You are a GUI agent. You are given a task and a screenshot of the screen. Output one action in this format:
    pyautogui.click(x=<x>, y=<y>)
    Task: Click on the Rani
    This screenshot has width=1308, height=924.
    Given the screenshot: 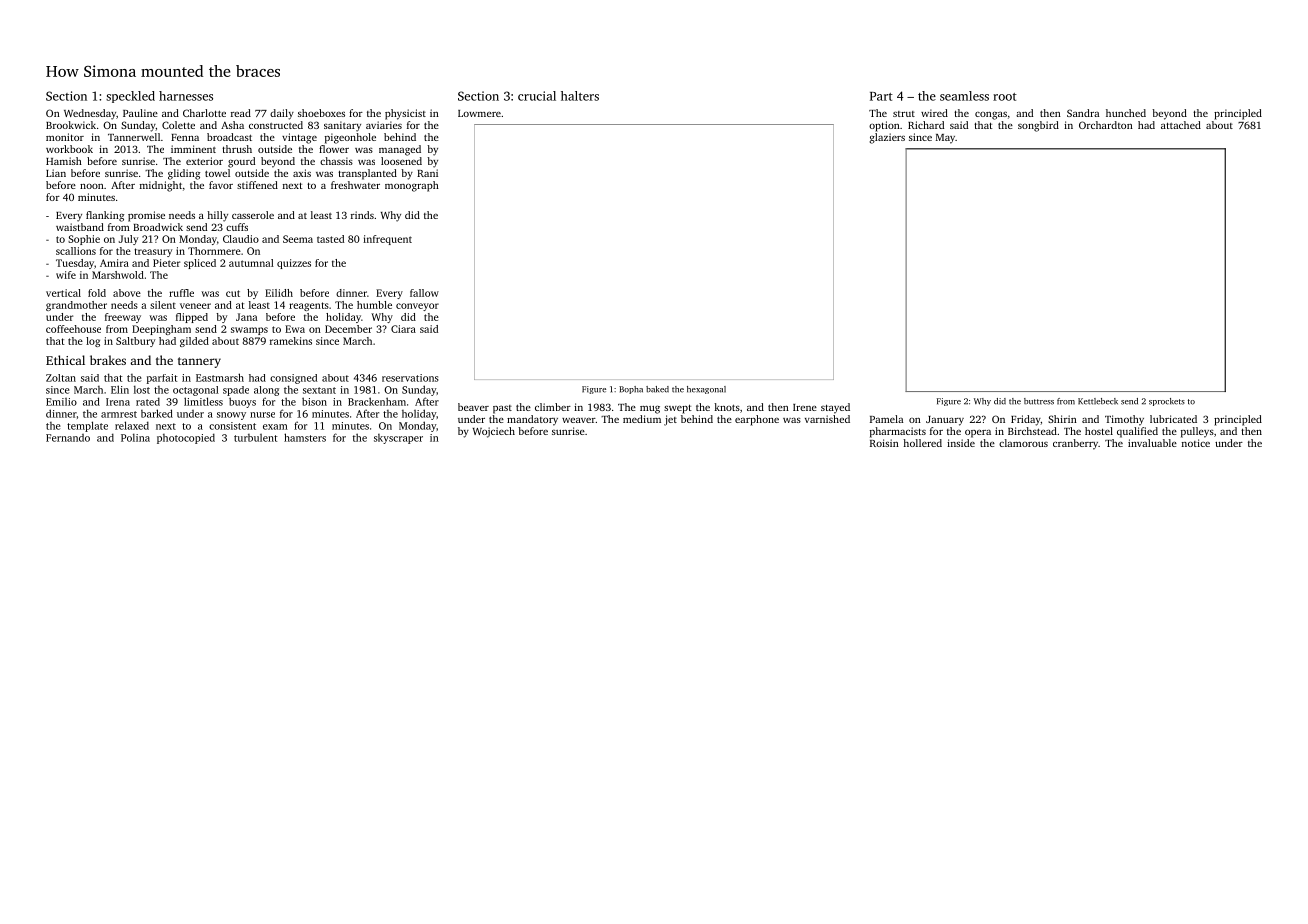 What is the action you would take?
    pyautogui.click(x=427, y=173)
